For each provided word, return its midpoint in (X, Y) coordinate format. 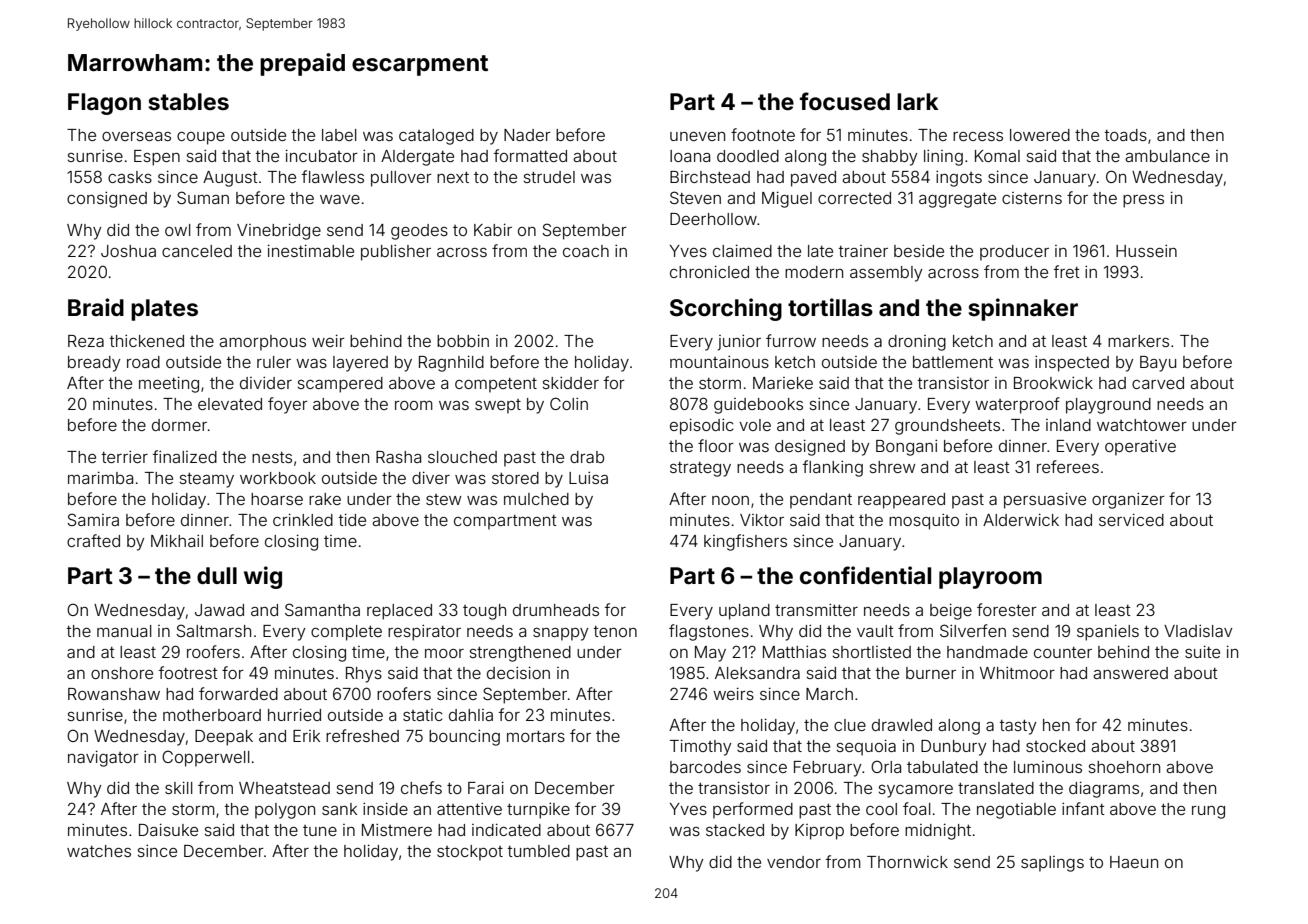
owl (178, 230)
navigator (103, 759)
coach (586, 251)
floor (716, 445)
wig (263, 577)
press (1143, 201)
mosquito (924, 522)
